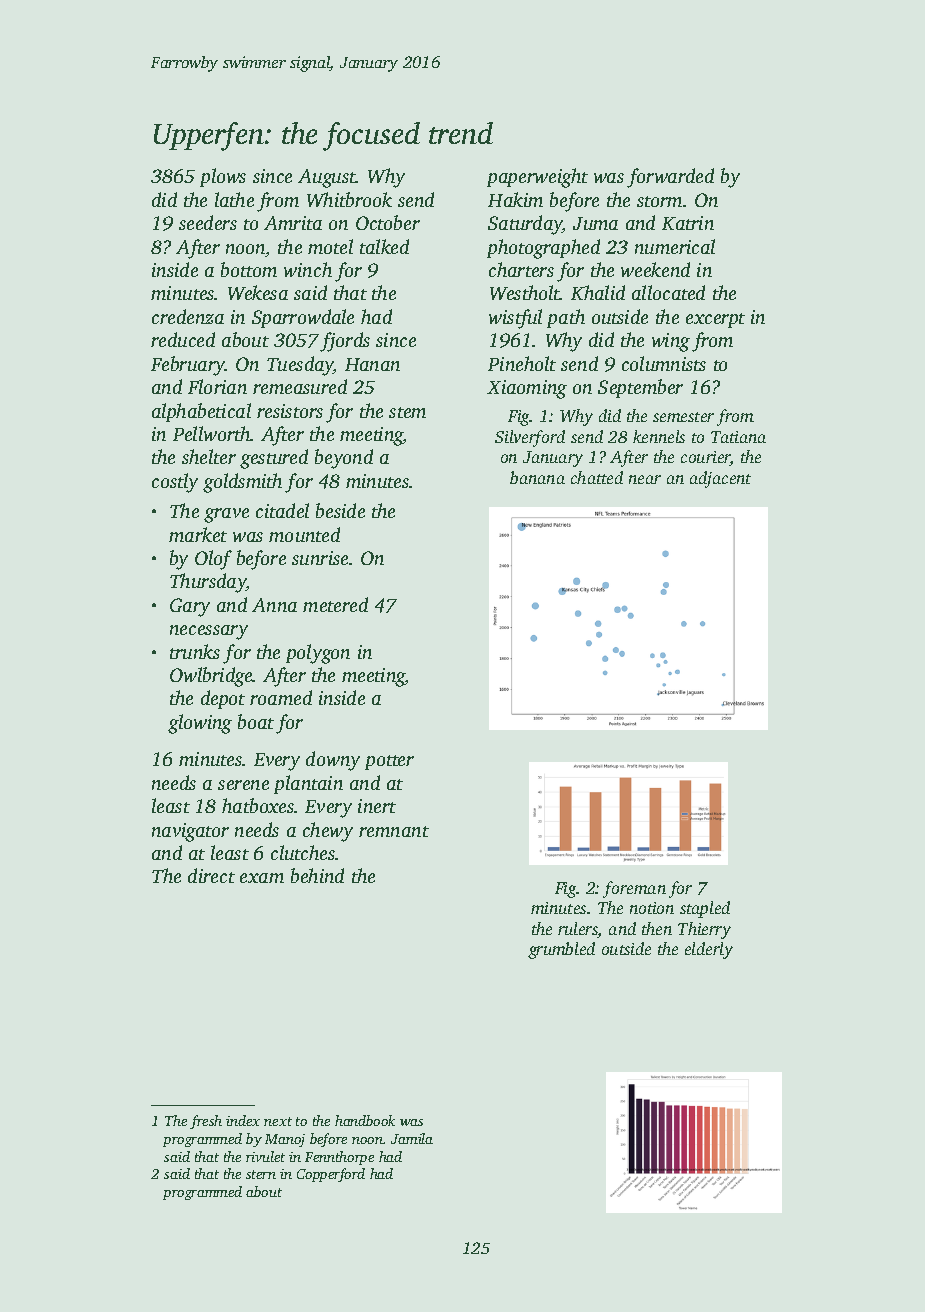 The width and height of the screenshot is (925, 1312). What do you see at coordinates (709, 950) in the screenshot?
I see `elderly` at bounding box center [709, 950].
